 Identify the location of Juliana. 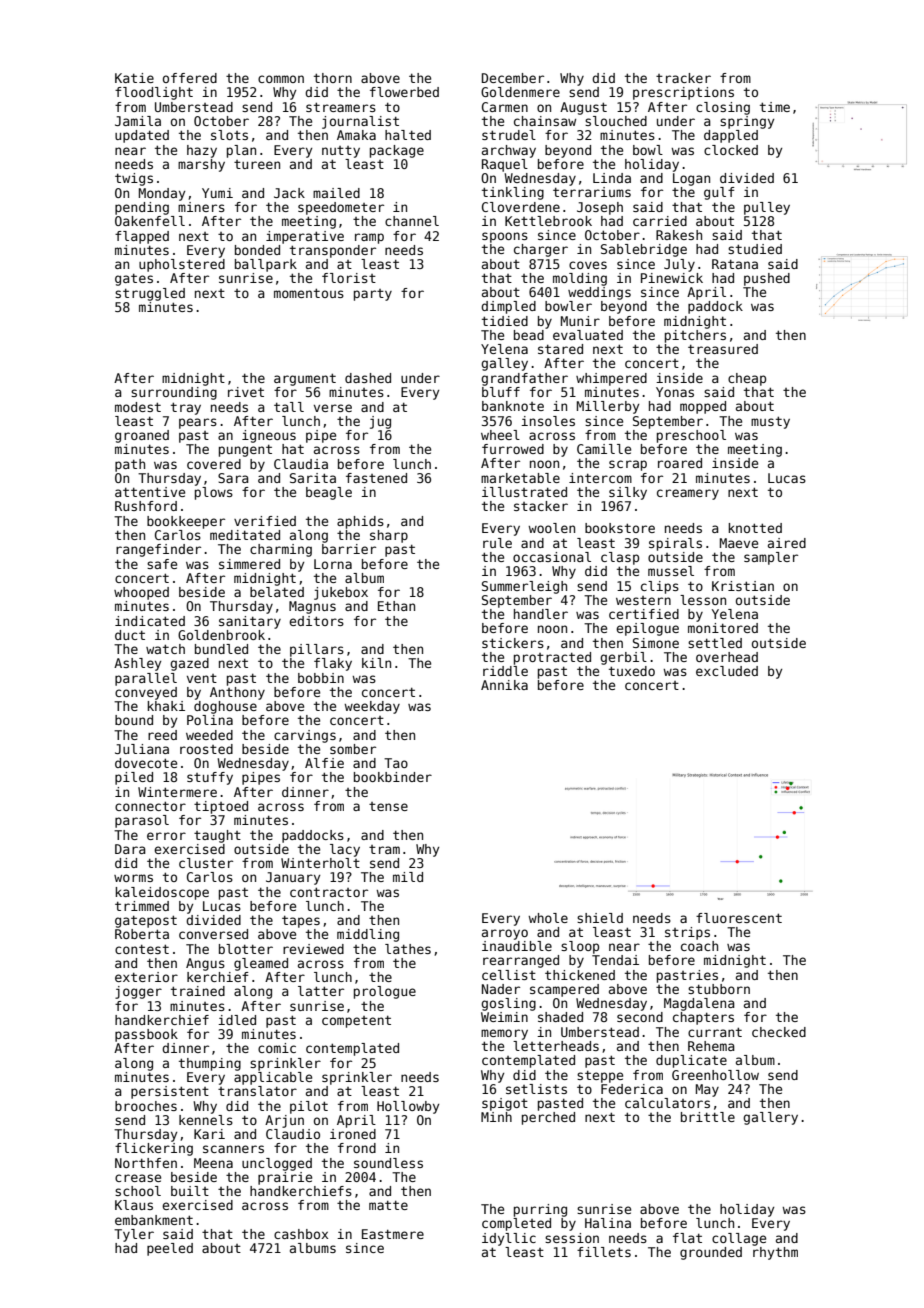
(142, 749).
